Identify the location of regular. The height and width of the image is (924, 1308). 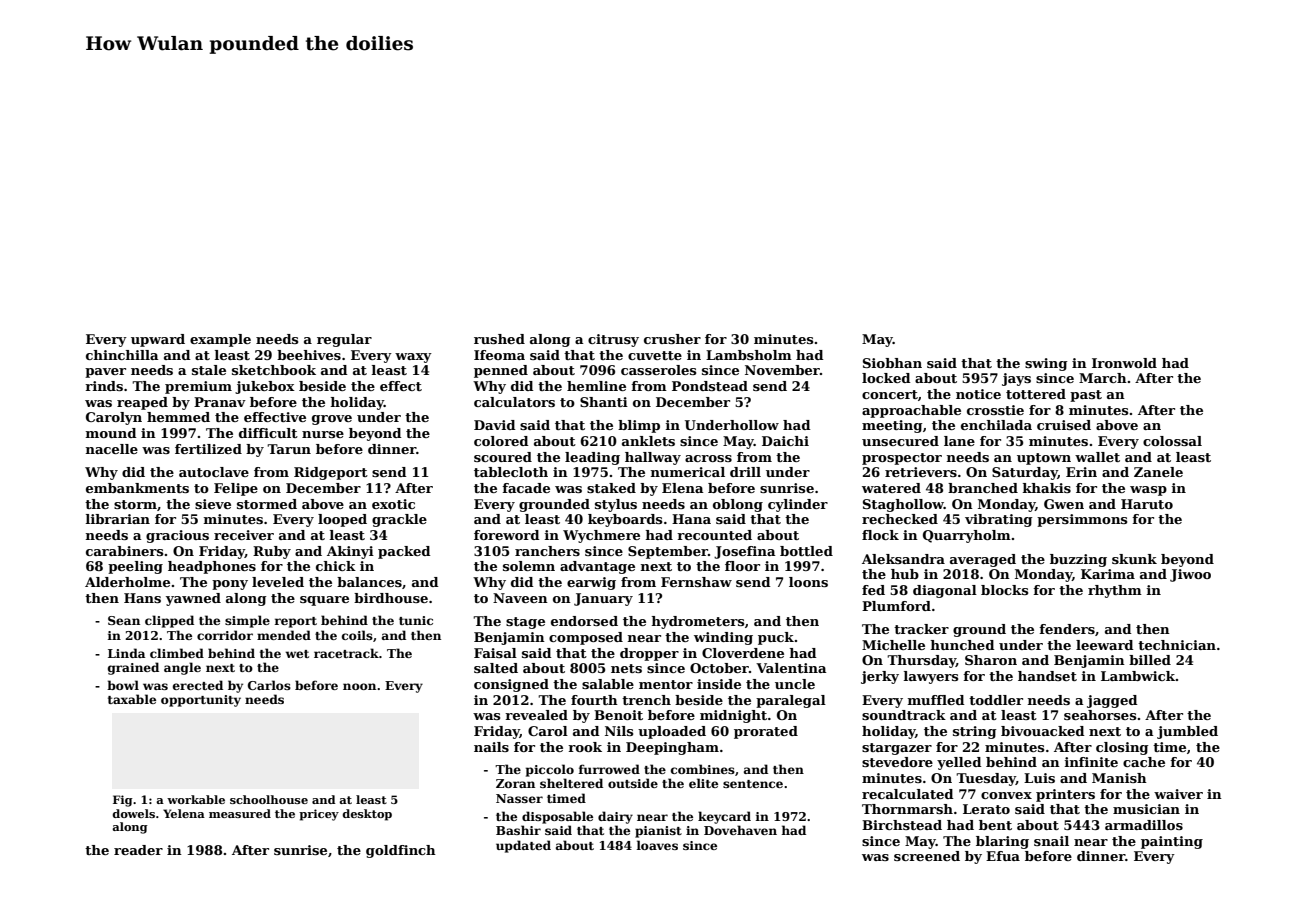
(344, 340).
